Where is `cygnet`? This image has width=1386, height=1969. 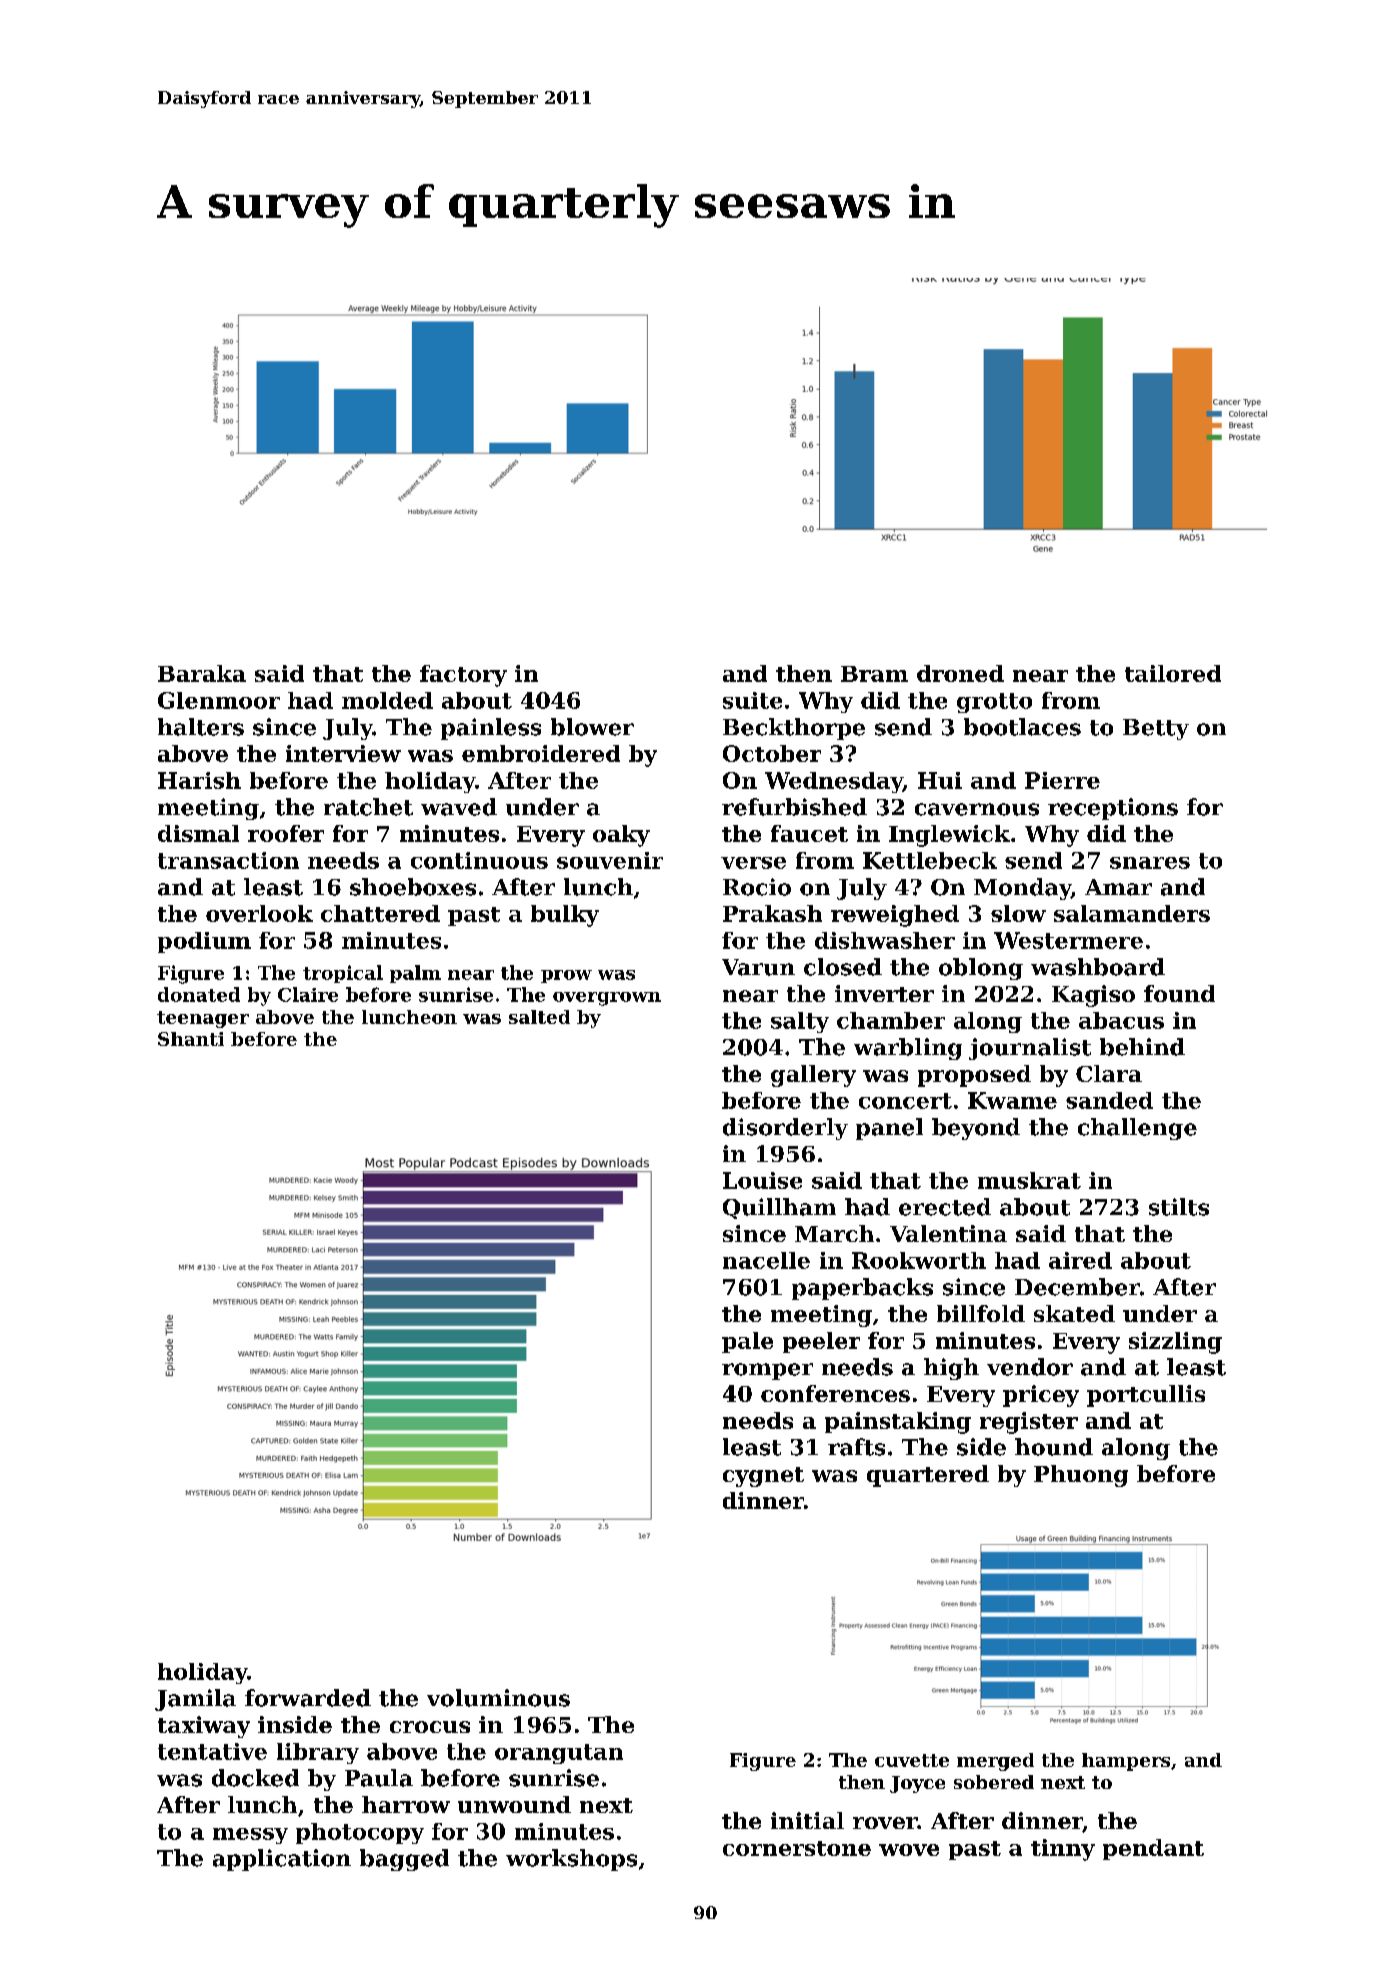
cygnet is located at coordinates (763, 1477).
